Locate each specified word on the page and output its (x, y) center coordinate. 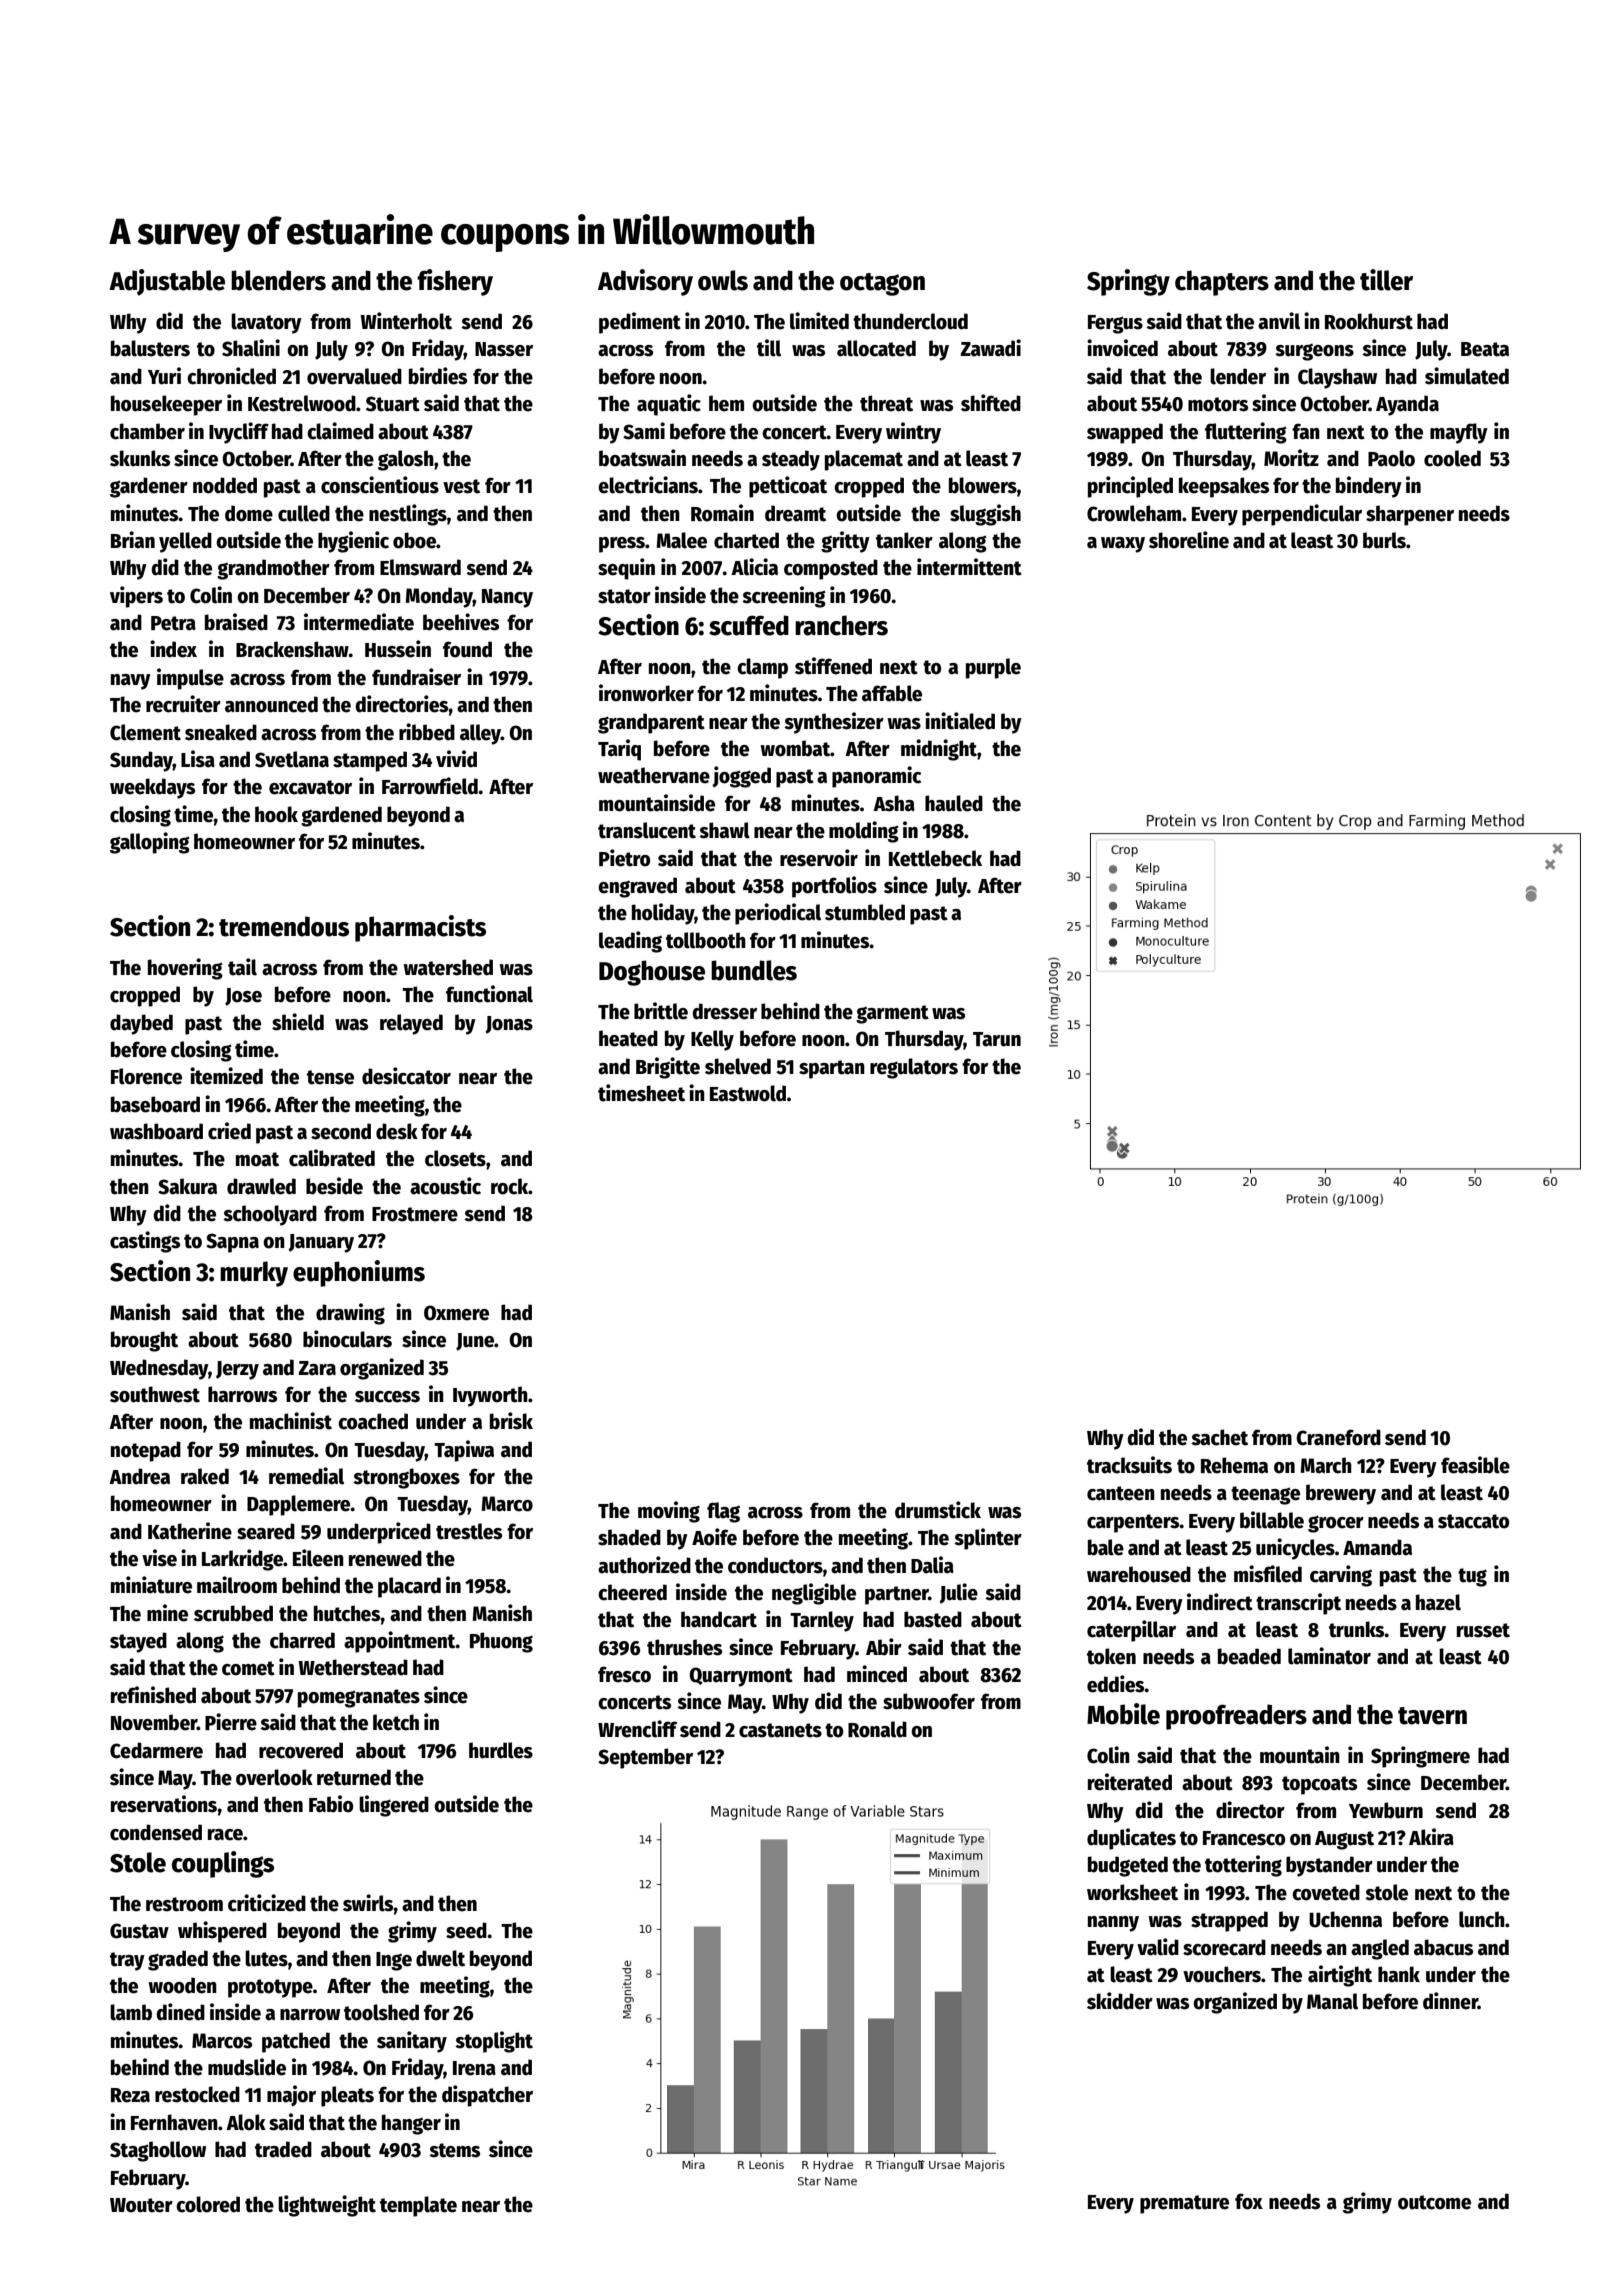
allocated (876, 348)
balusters (150, 348)
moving (669, 1512)
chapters (1222, 283)
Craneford (1338, 1437)
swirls (368, 1903)
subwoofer (929, 1701)
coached (373, 1421)
